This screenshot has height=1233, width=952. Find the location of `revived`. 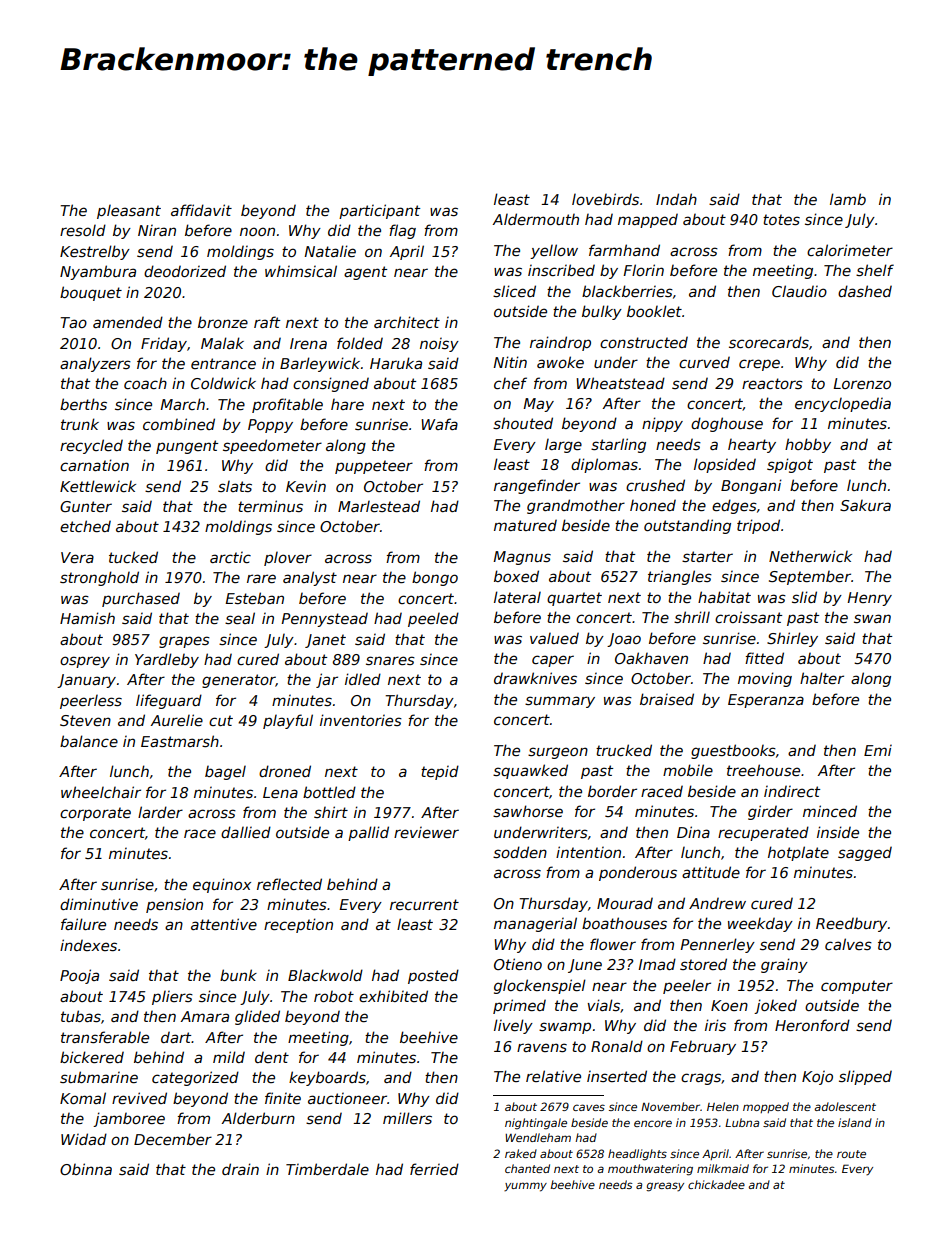

revived is located at coordinates (139, 1098).
